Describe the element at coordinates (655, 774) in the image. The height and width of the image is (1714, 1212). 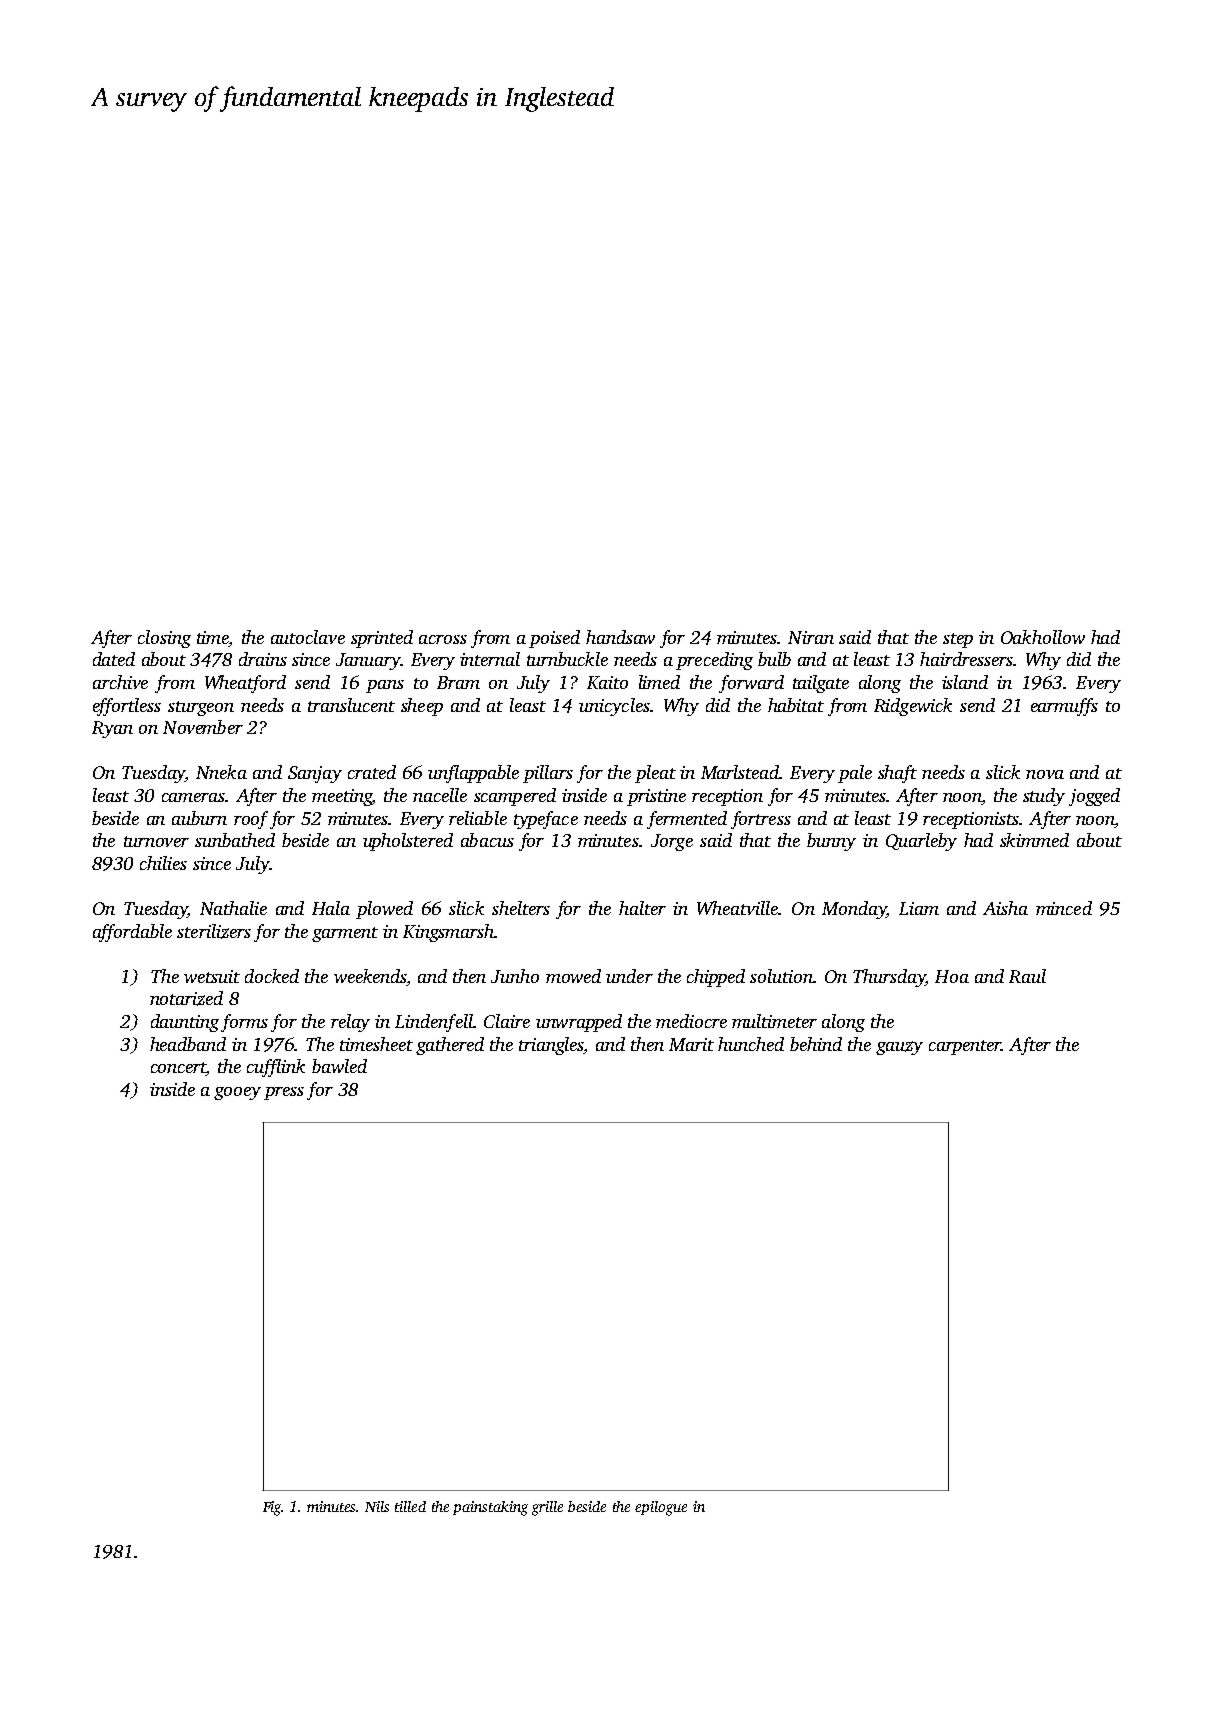
I see `pleat` at that location.
